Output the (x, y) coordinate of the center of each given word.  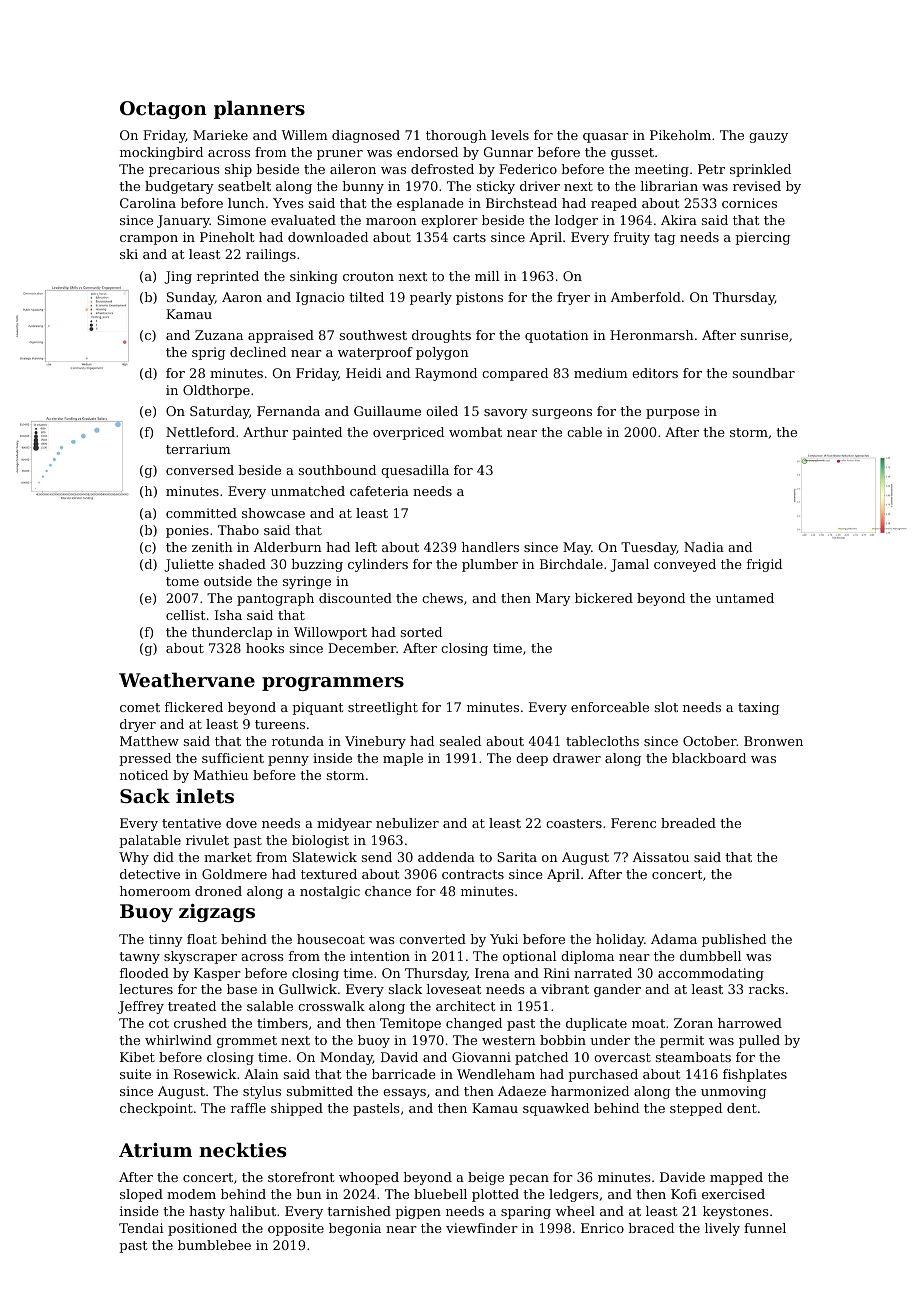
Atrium (155, 1150)
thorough (456, 136)
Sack (145, 795)
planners (259, 109)
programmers (333, 684)
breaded (688, 823)
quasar (606, 138)
